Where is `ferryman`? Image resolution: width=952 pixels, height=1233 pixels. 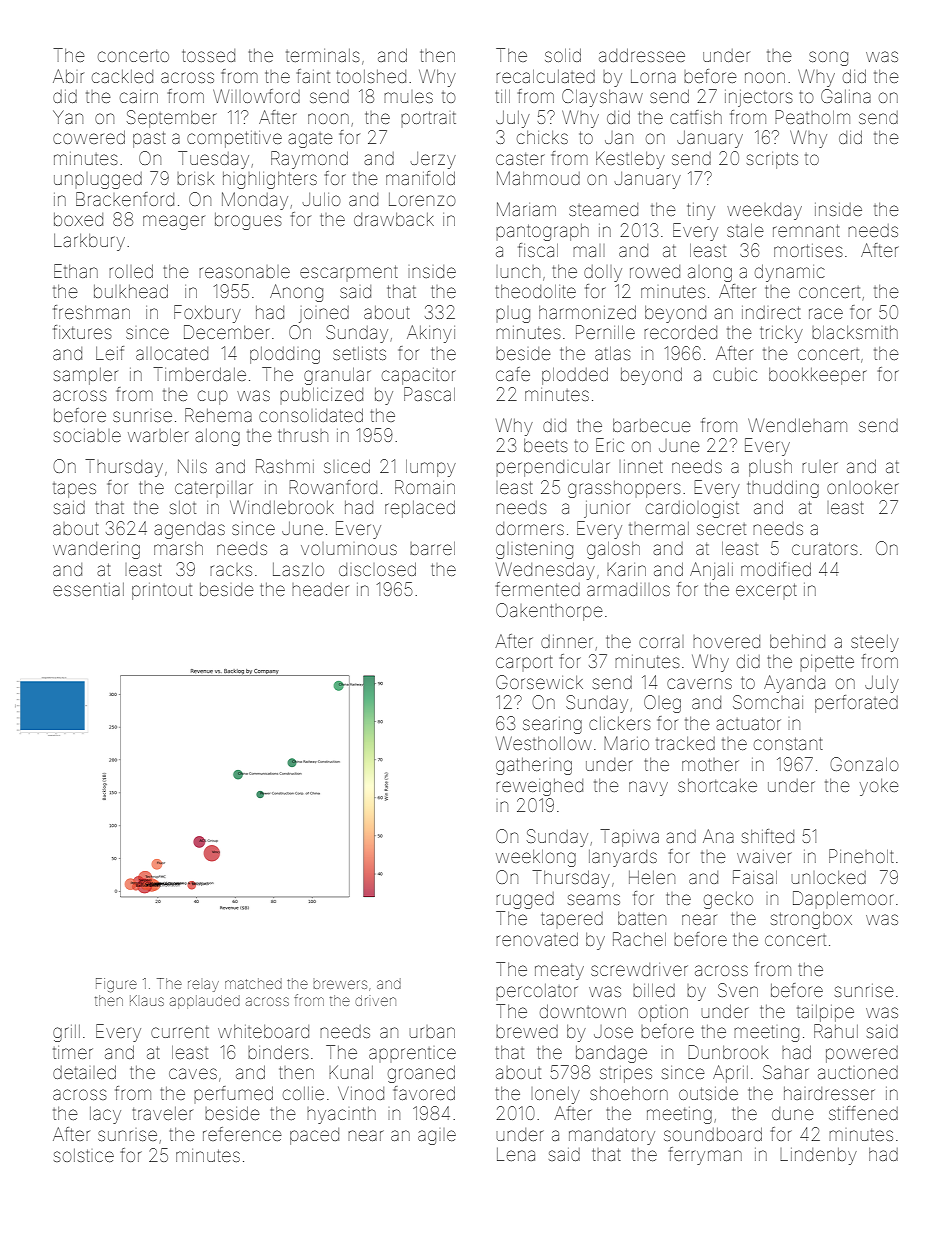 ferryman is located at coordinates (705, 1156).
